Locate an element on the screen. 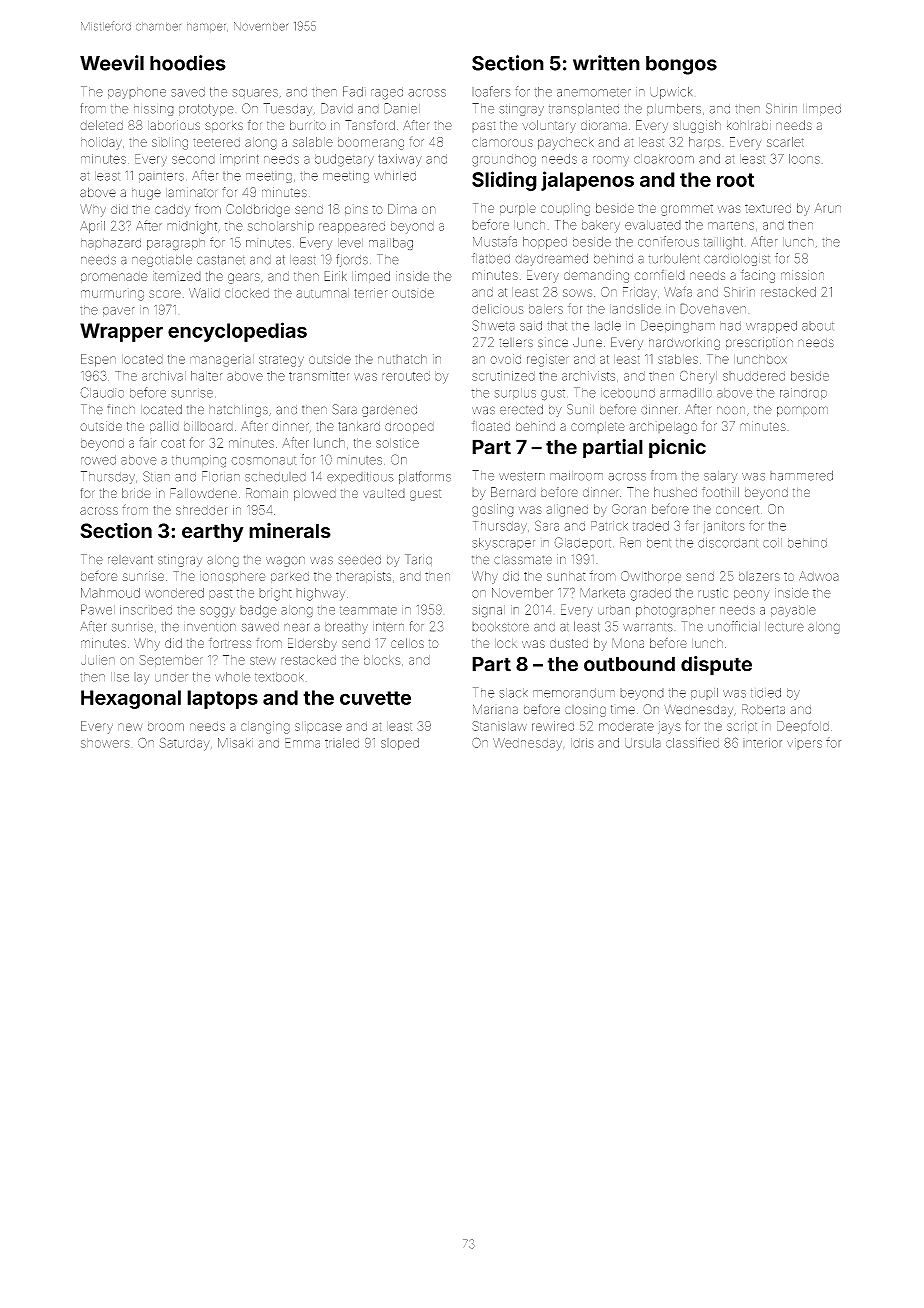  itemized is located at coordinates (177, 276).
